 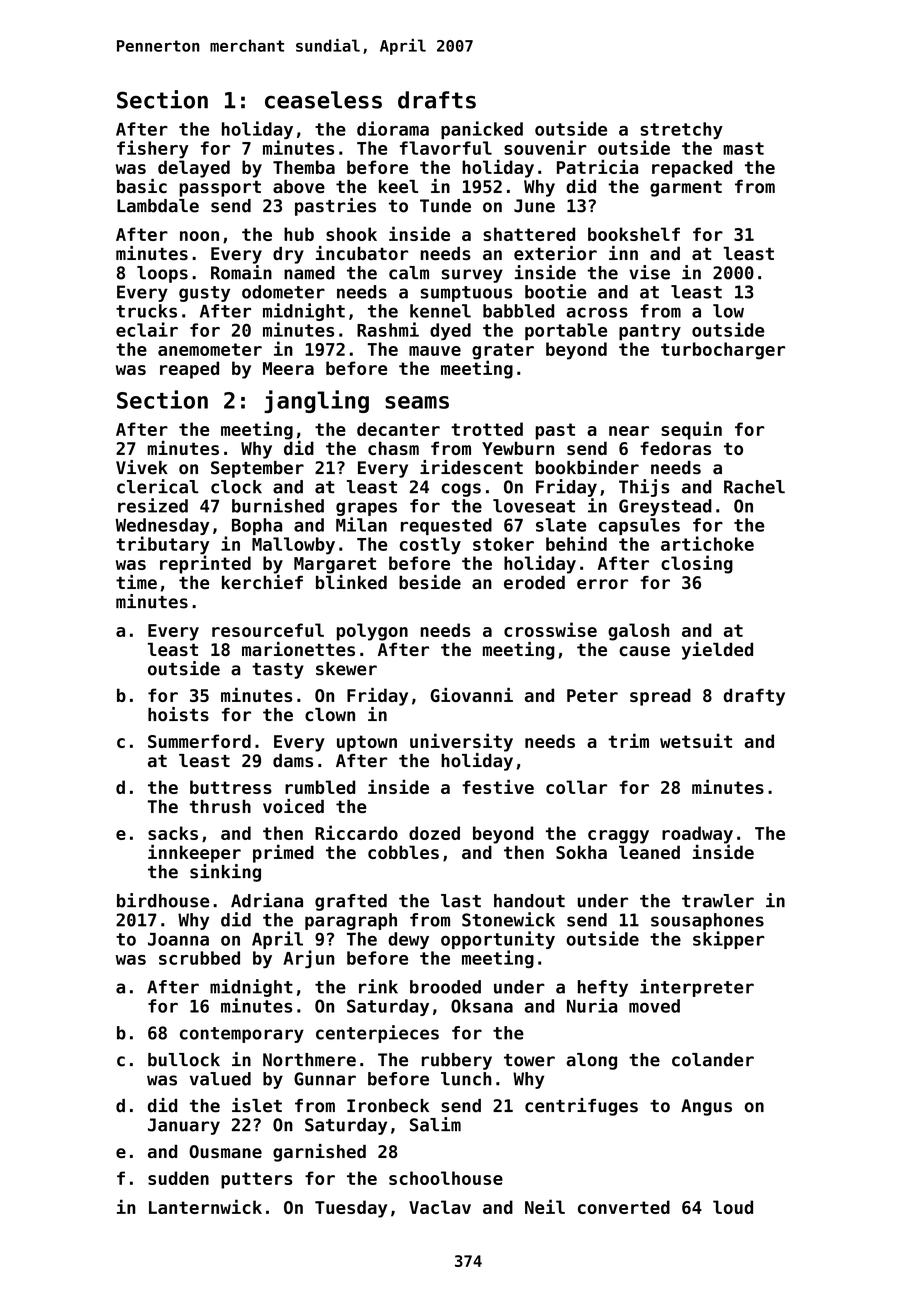 What do you see at coordinates (323, 100) in the screenshot?
I see `ceaseless` at bounding box center [323, 100].
